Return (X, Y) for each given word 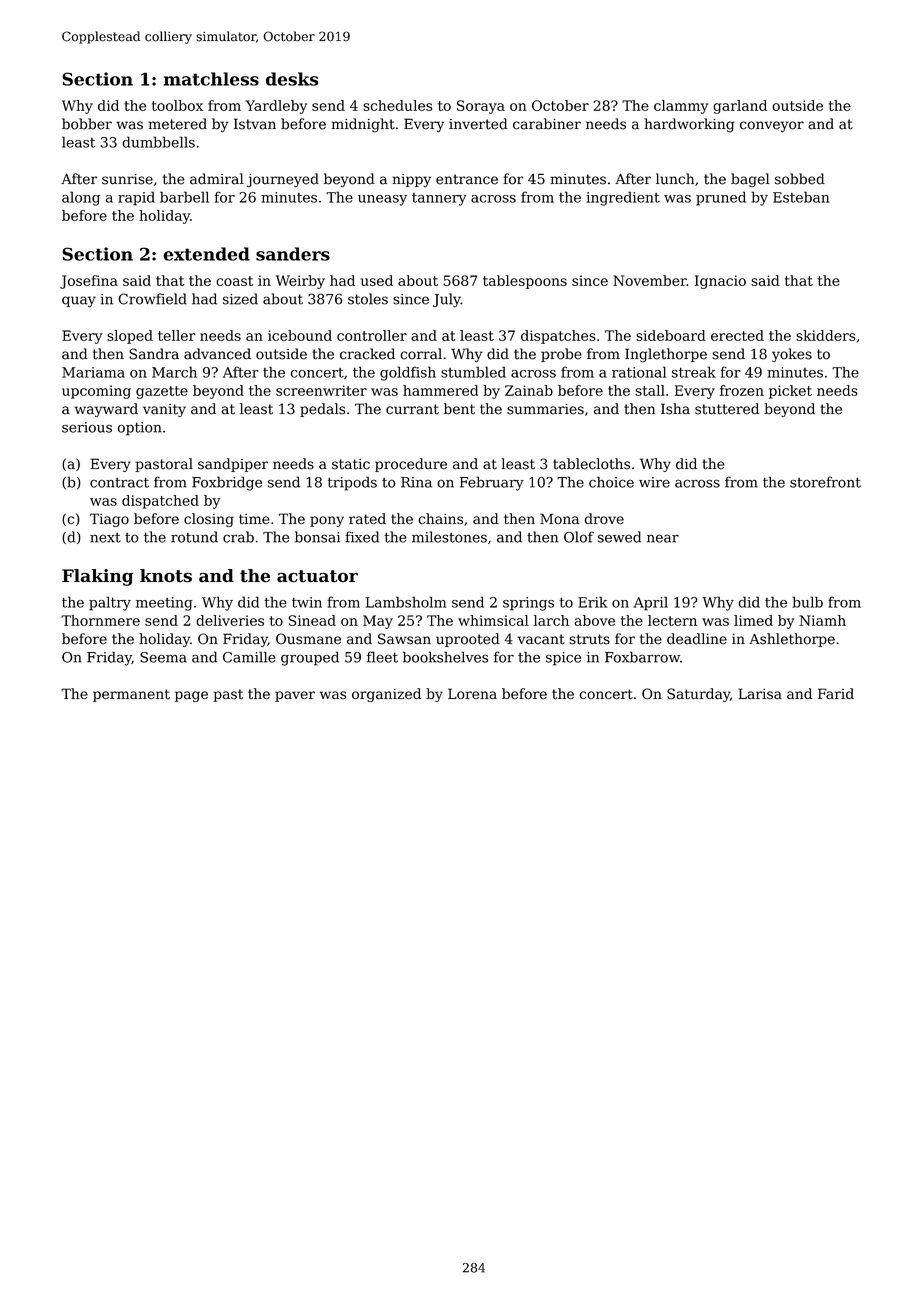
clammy (681, 107)
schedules (397, 105)
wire (654, 482)
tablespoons (525, 282)
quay (79, 302)
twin (307, 602)
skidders (826, 335)
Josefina (89, 282)
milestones (449, 537)
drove (604, 519)
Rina (416, 482)
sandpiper (233, 465)
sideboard (671, 335)
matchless (211, 79)
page (191, 696)
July (447, 300)
